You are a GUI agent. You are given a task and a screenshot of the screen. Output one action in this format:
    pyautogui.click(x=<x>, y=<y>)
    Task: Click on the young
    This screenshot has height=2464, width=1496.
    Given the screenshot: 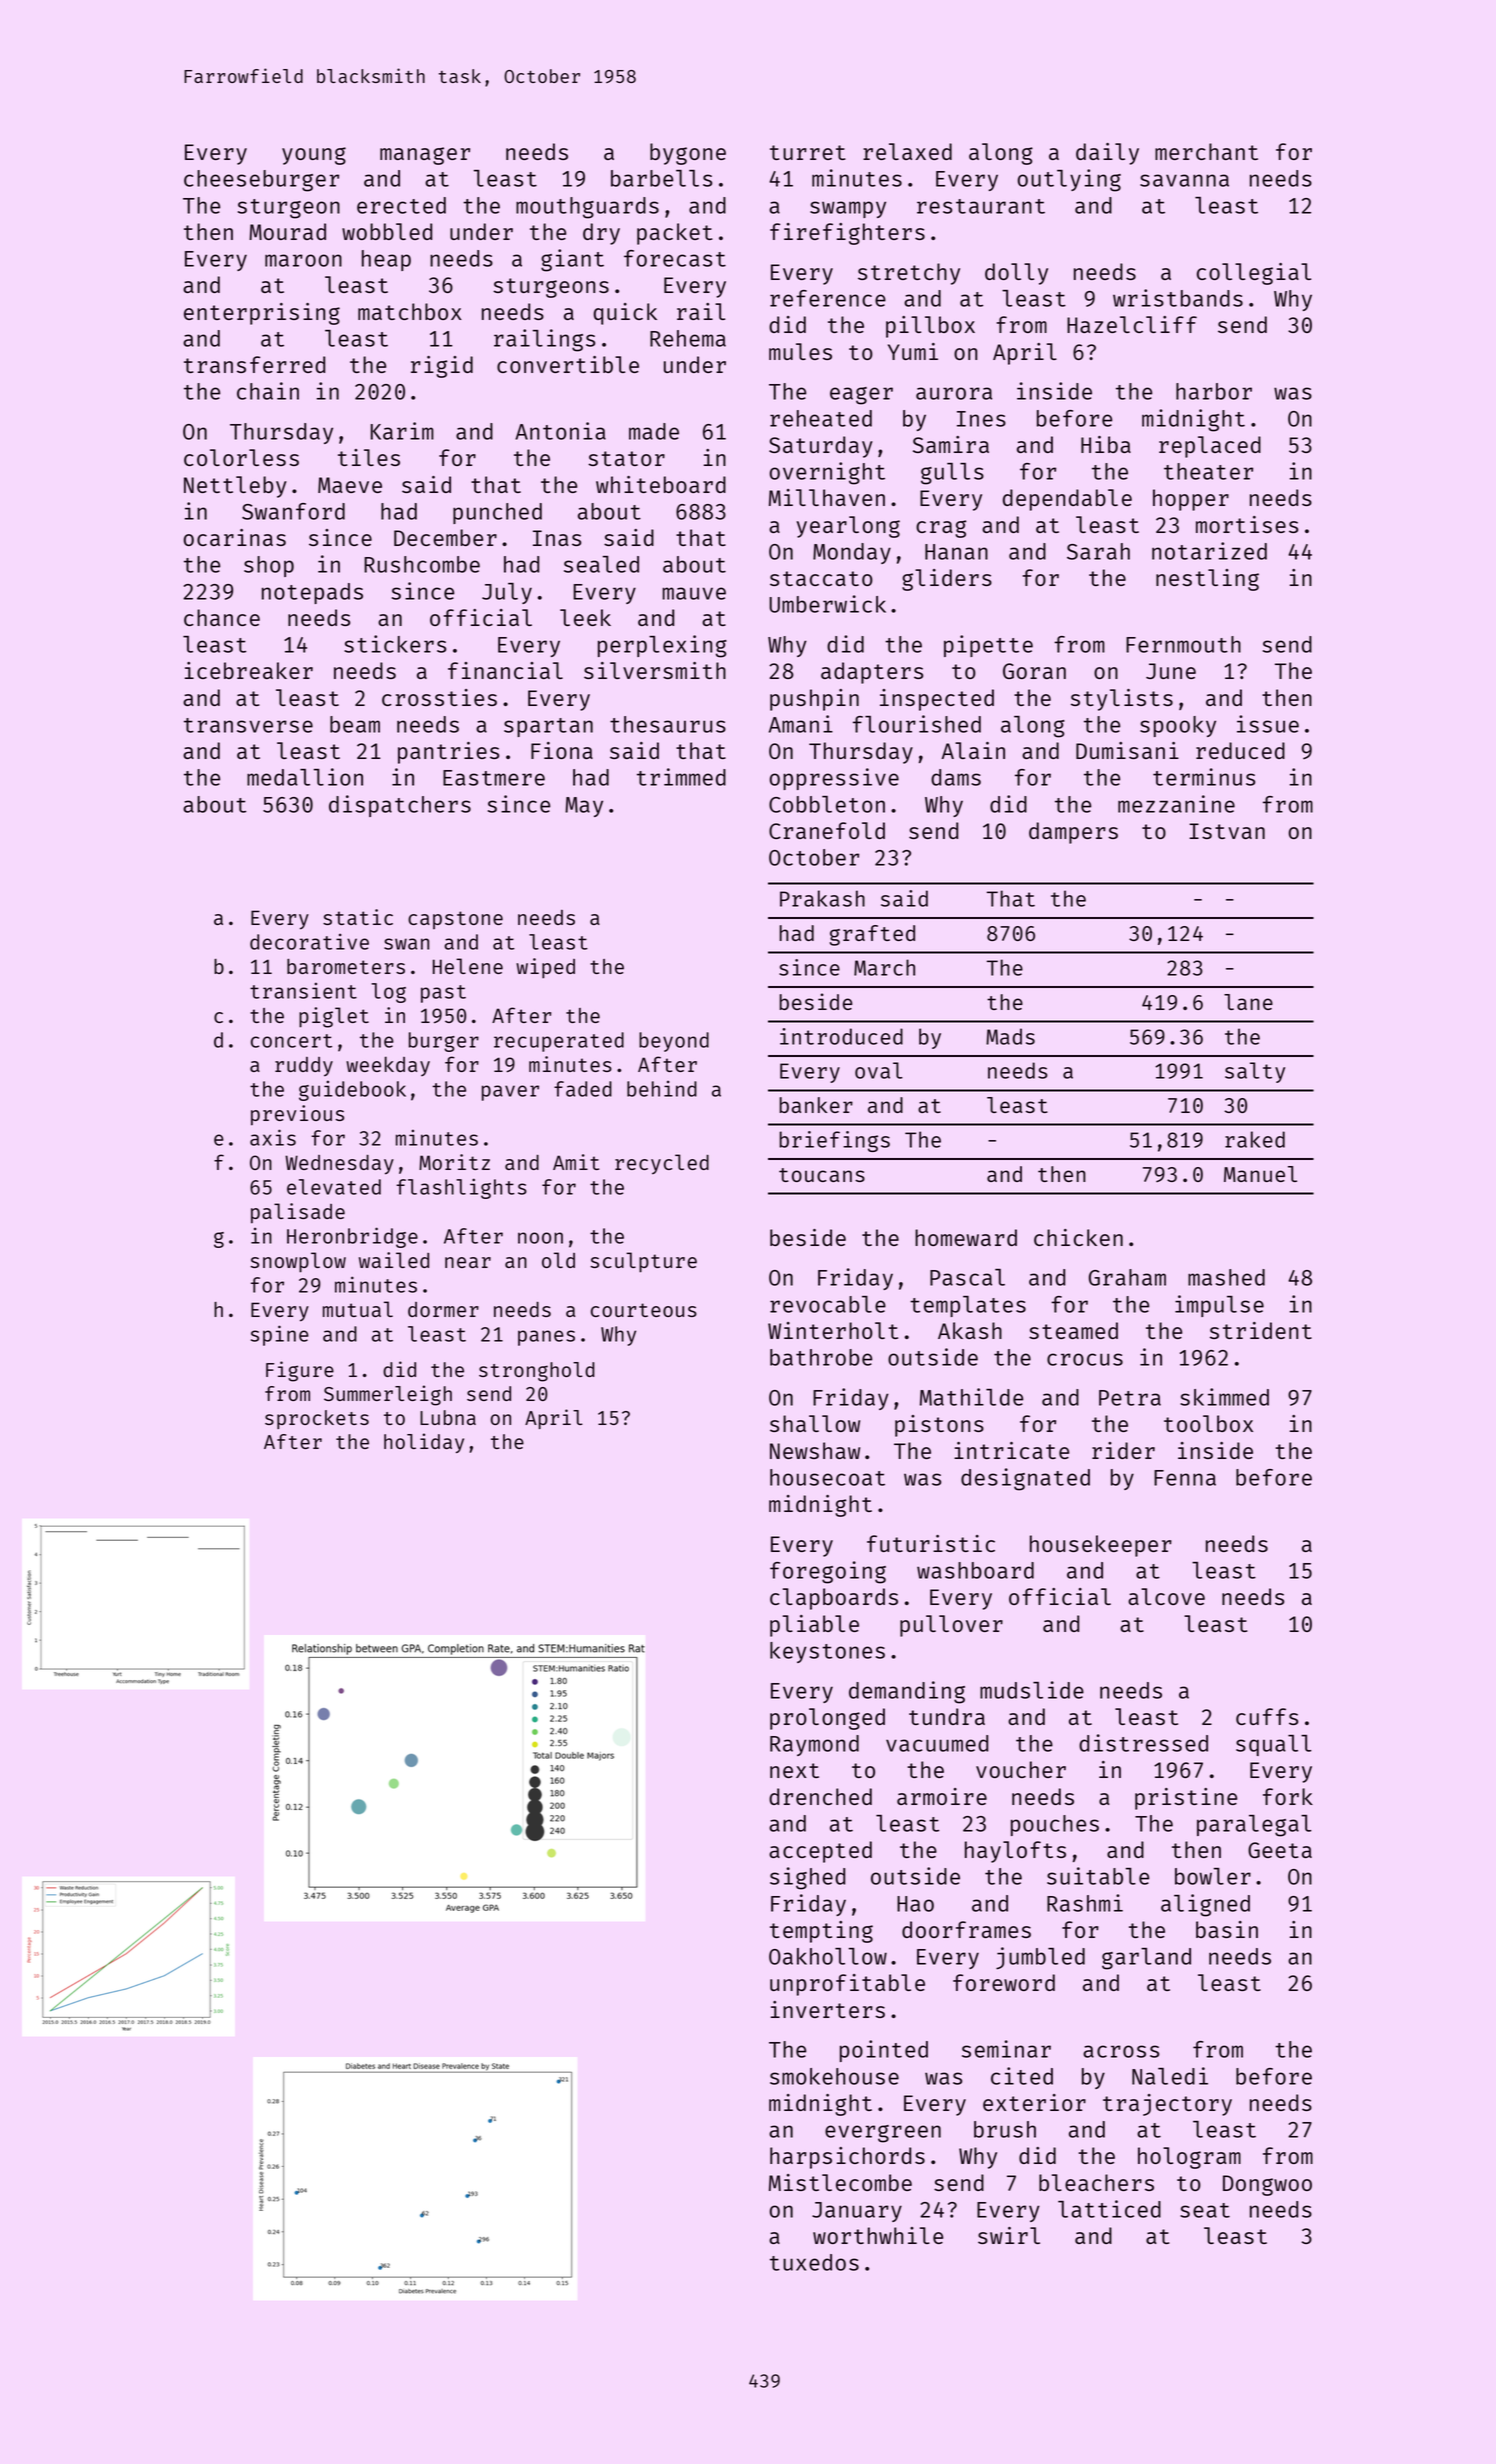 What is the action you would take?
    pyautogui.click(x=314, y=156)
